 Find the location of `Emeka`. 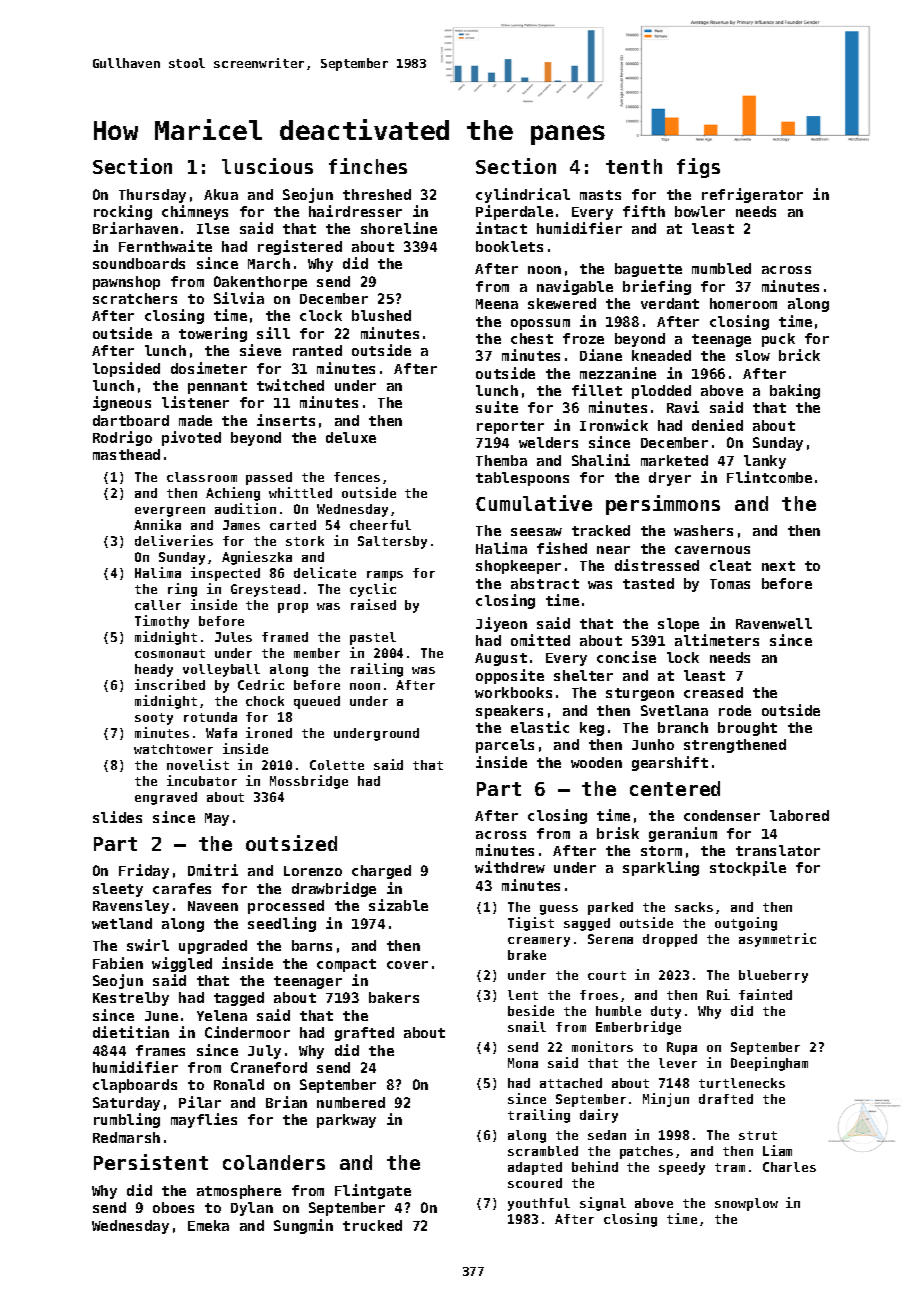

Emeka is located at coordinates (208, 1225).
